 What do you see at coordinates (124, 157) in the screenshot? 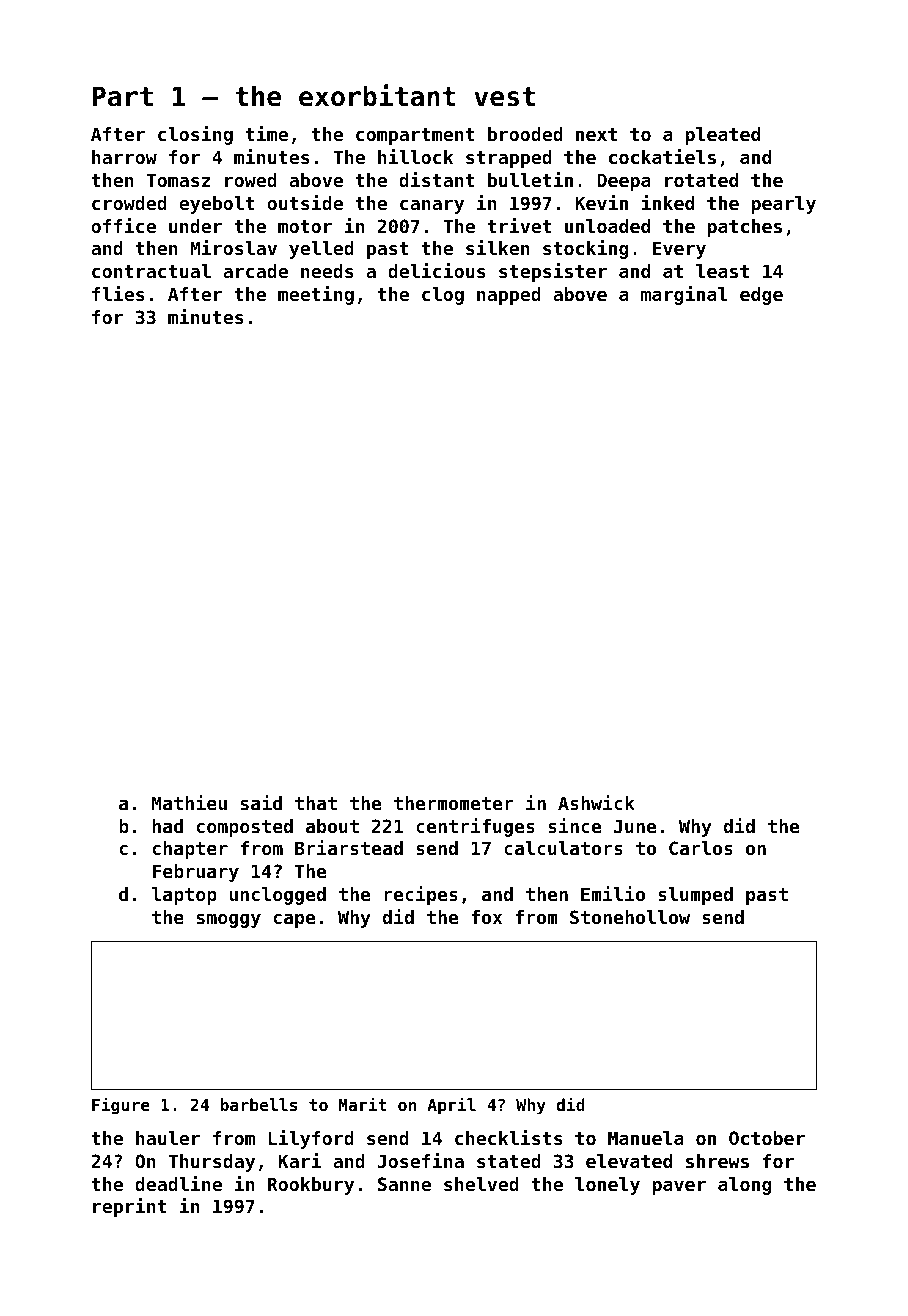
I see `harrow` at bounding box center [124, 157].
